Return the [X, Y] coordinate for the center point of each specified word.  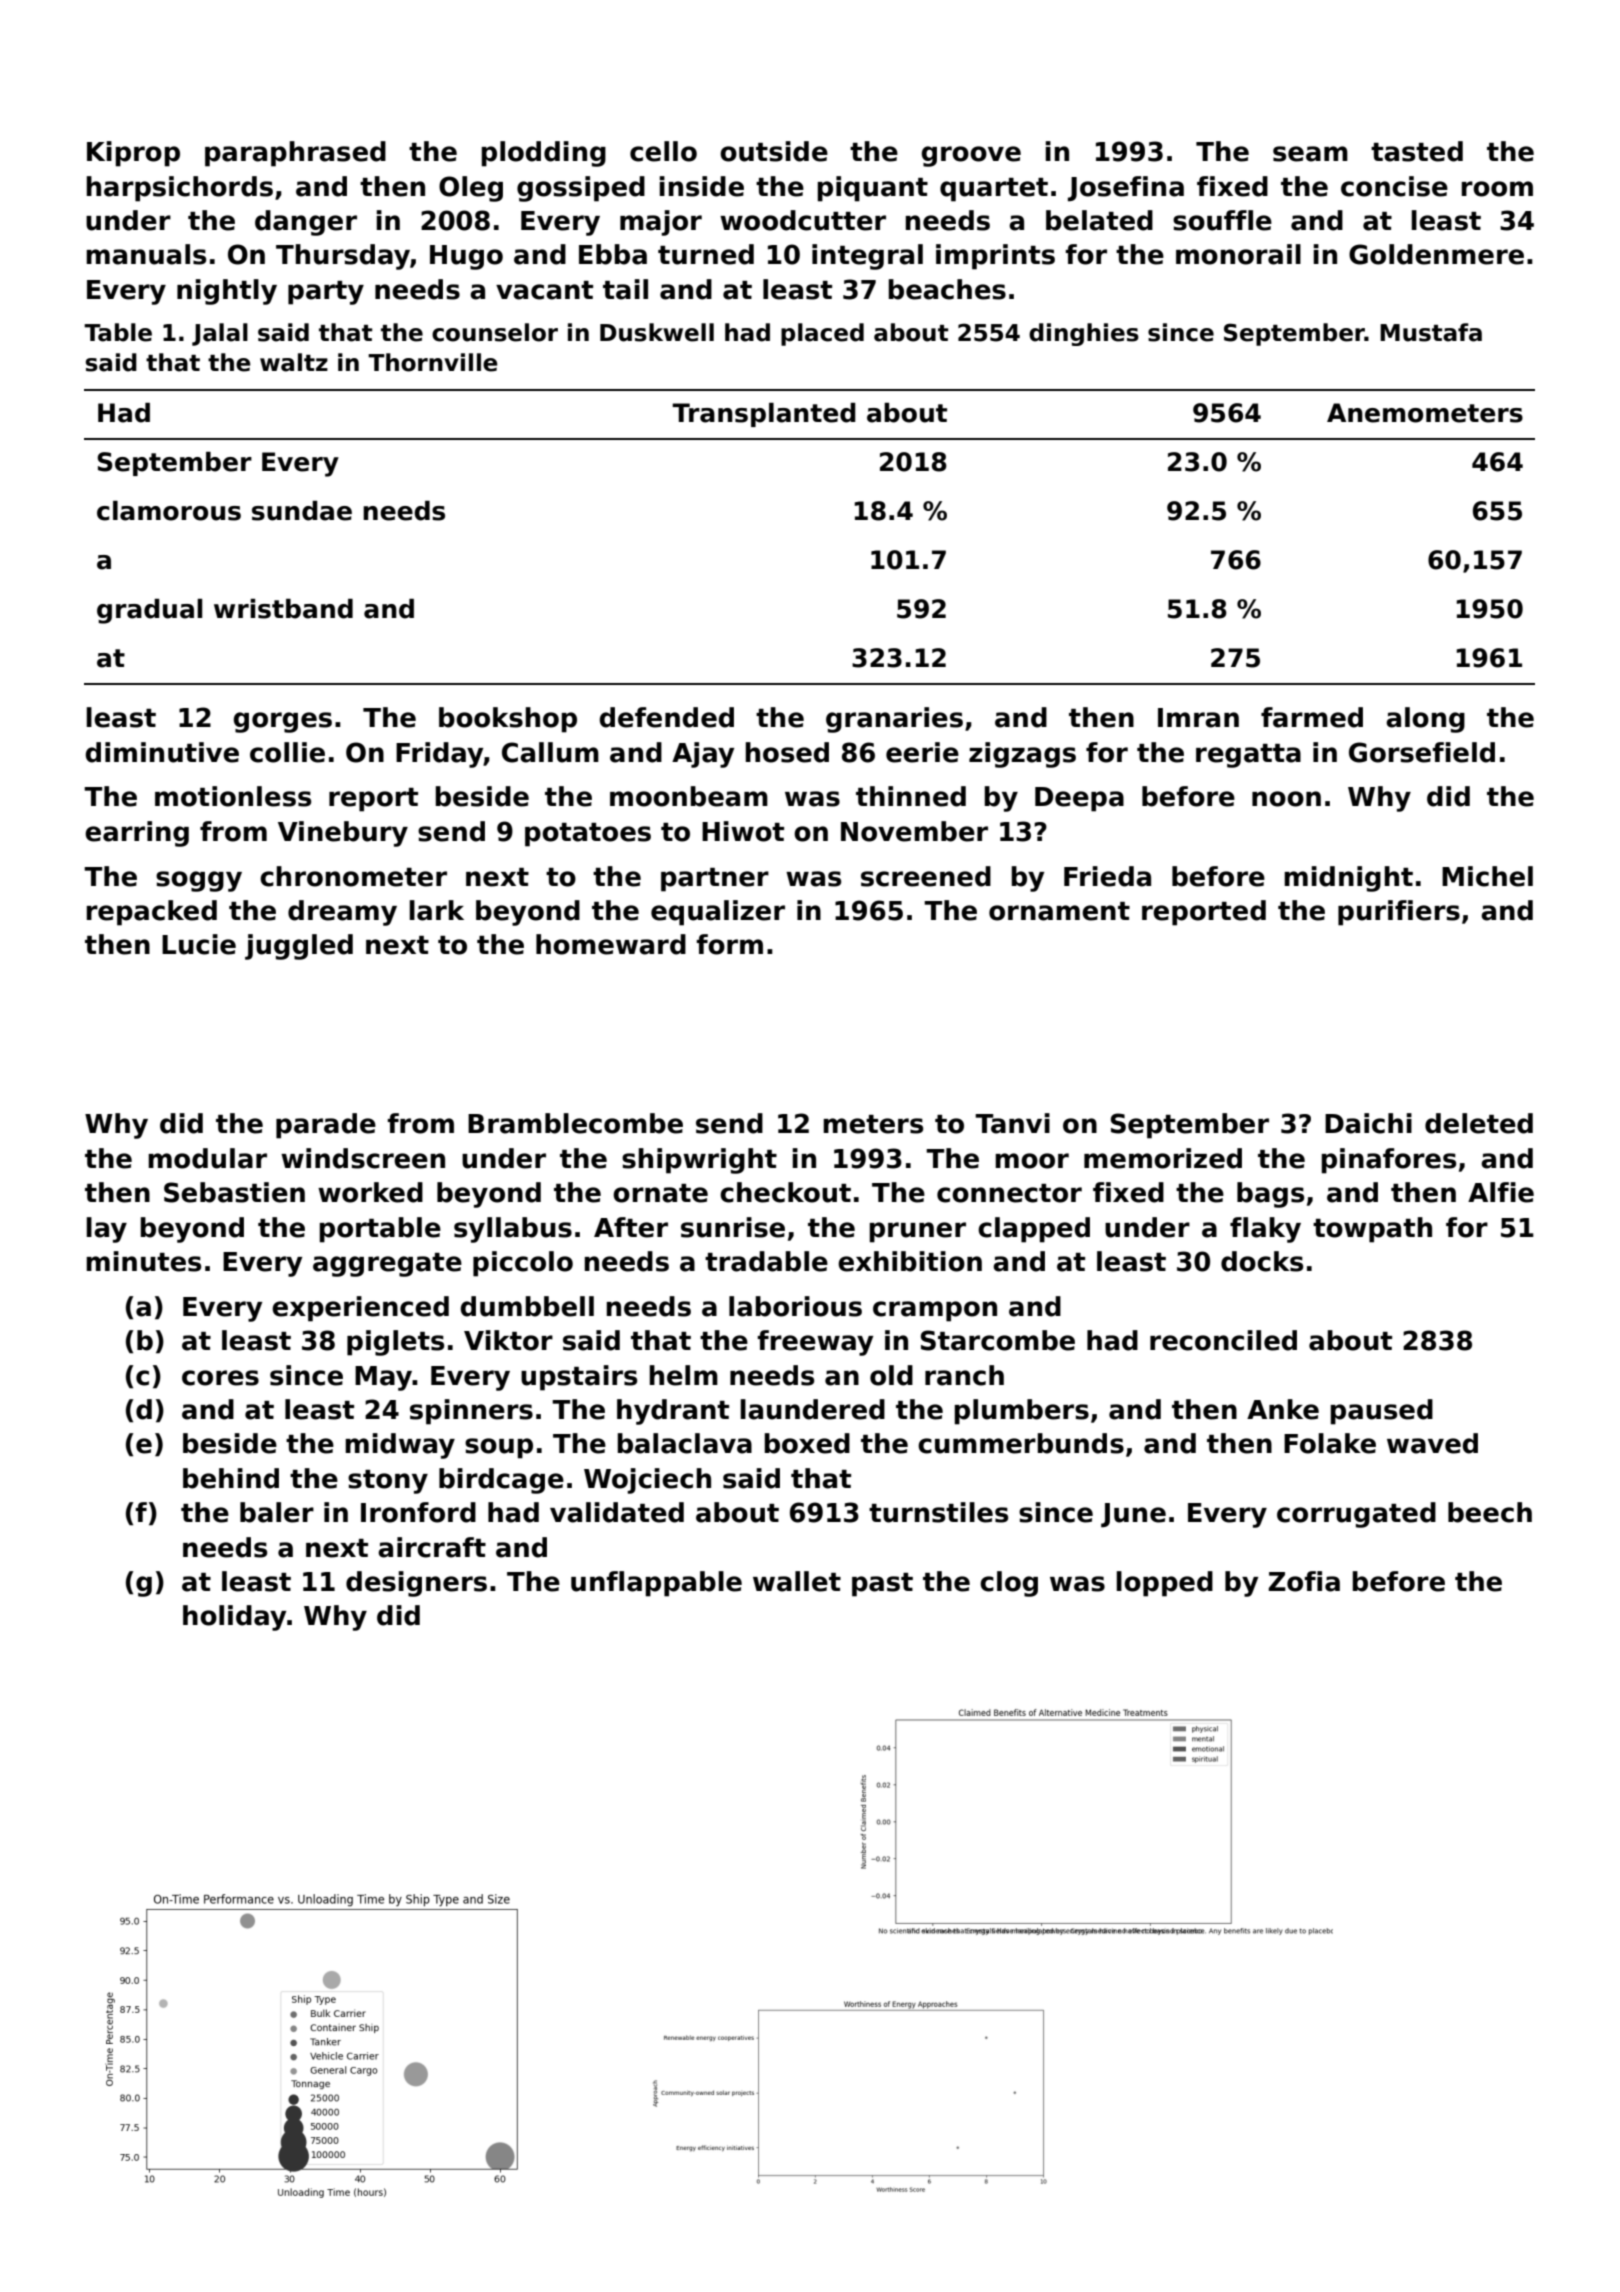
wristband [283, 609]
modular [207, 1158]
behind [231, 1478]
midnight [1348, 879]
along [1425, 720]
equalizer [718, 913]
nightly [227, 292]
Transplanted [764, 415]
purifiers [1399, 913]
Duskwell [657, 332]
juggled [299, 947]
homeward [611, 944]
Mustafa [1431, 332]
